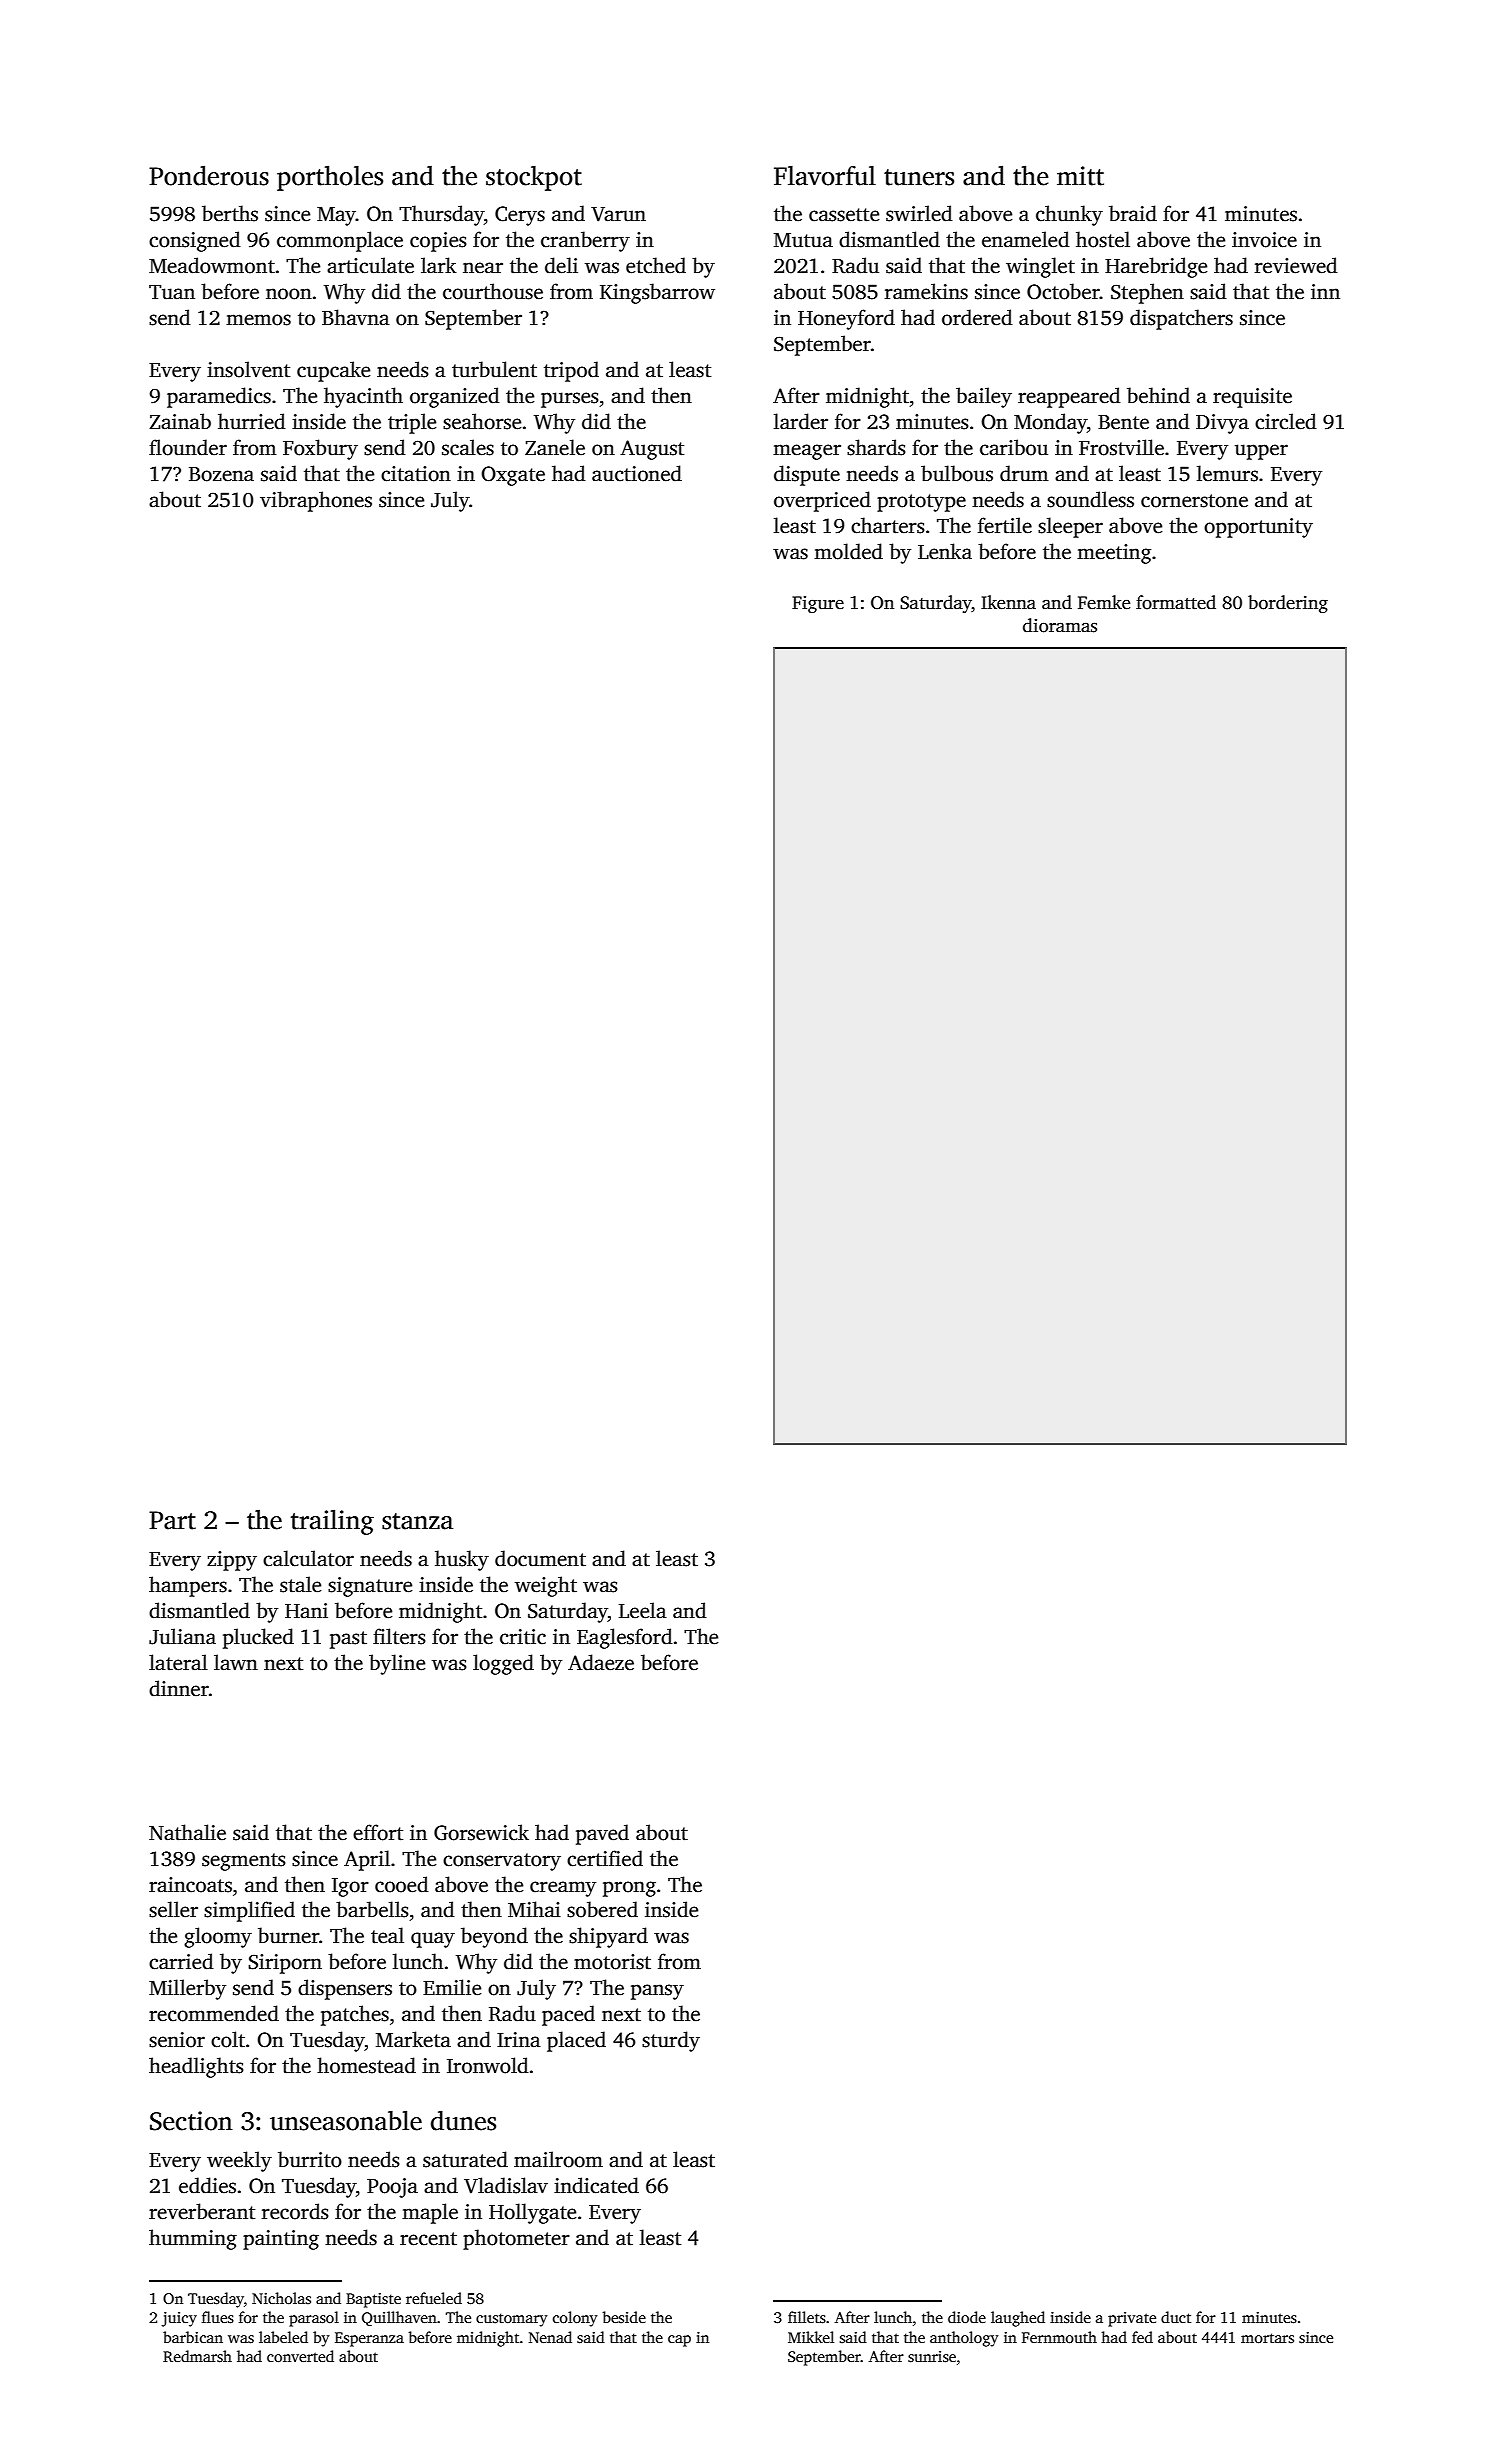  I want to click on pansy, so click(657, 1992).
